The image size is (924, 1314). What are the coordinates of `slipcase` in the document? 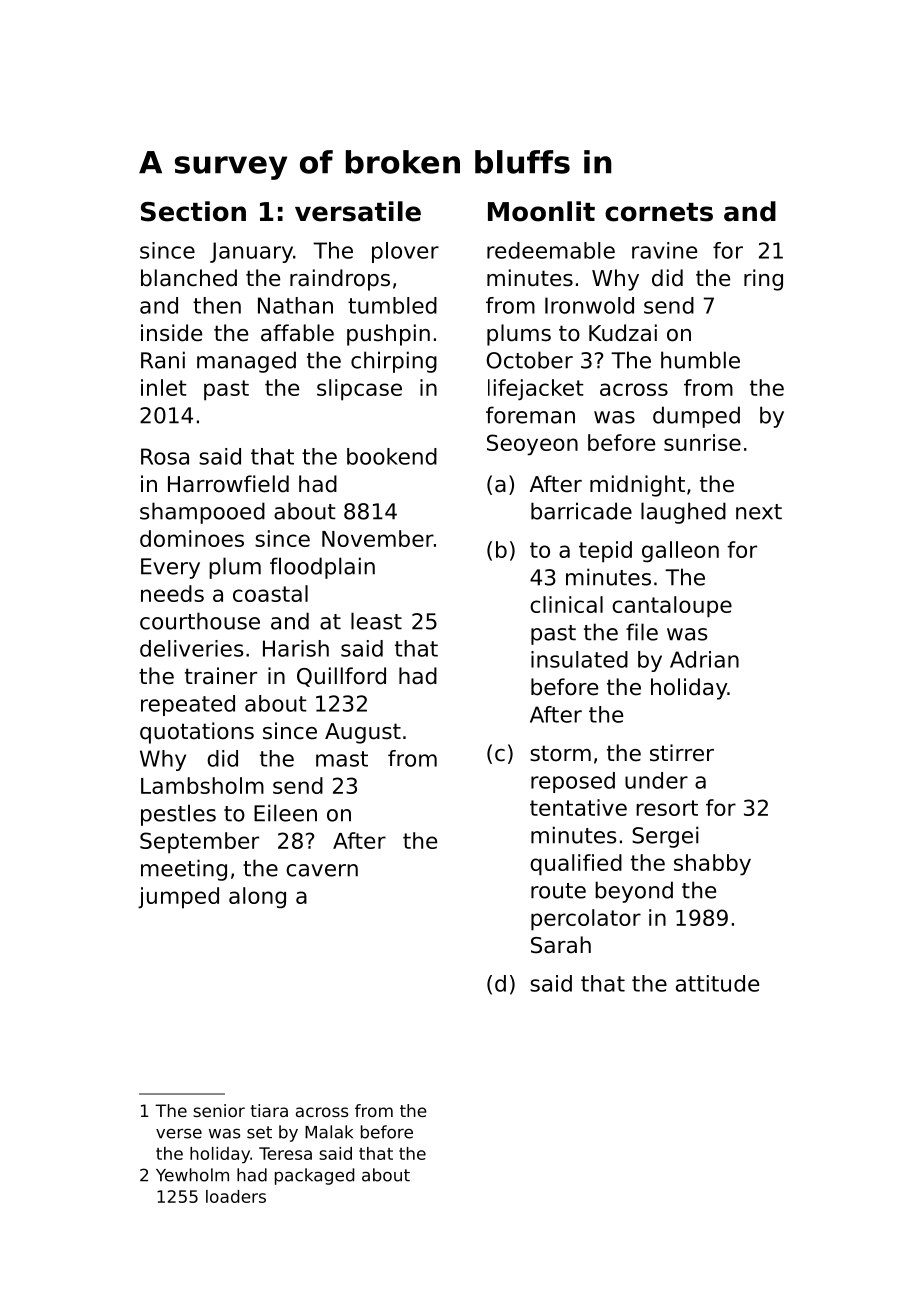 It's located at (359, 390).
